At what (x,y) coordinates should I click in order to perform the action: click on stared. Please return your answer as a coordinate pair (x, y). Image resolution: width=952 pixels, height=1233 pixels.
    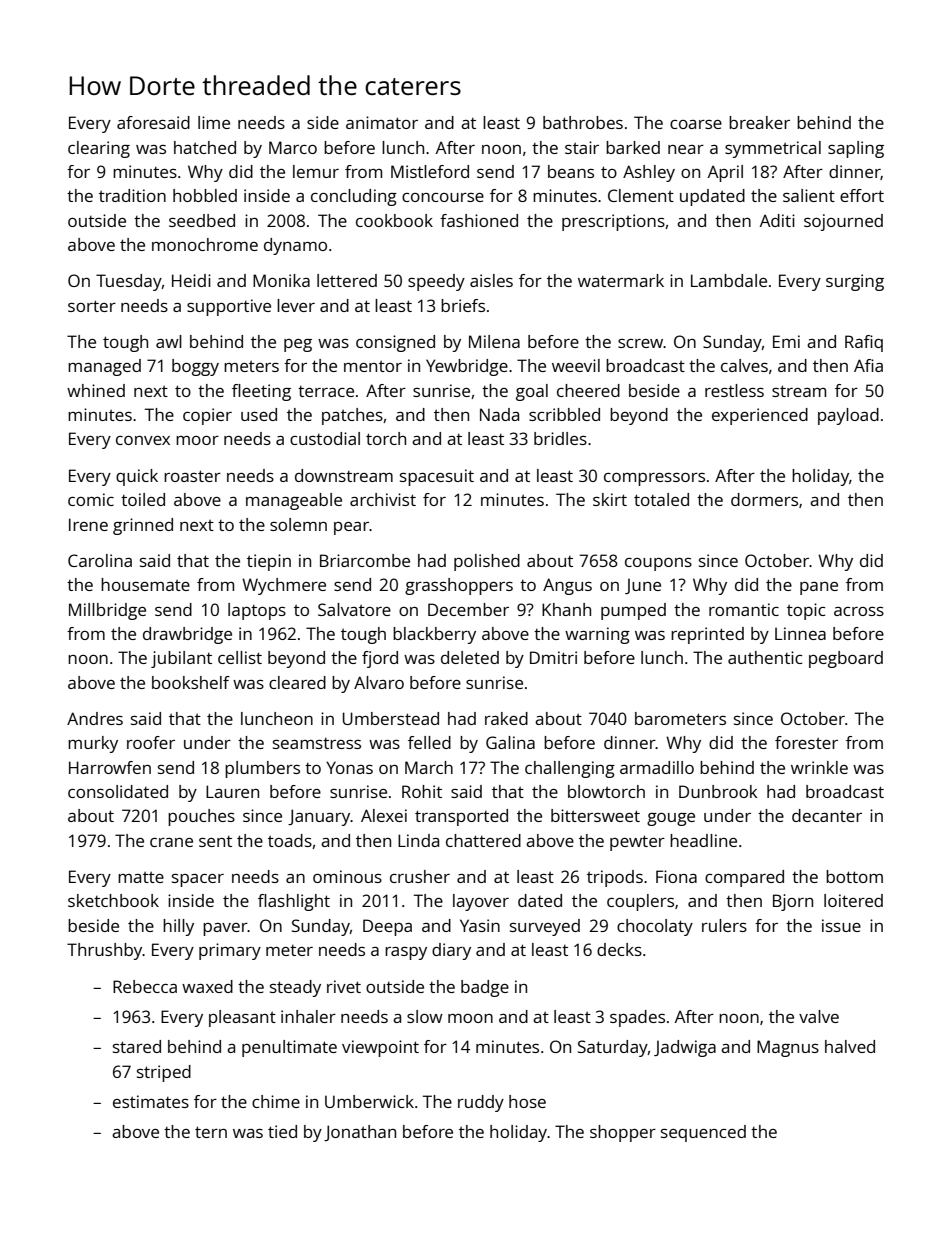
    Looking at the image, I should click on (137, 1046).
